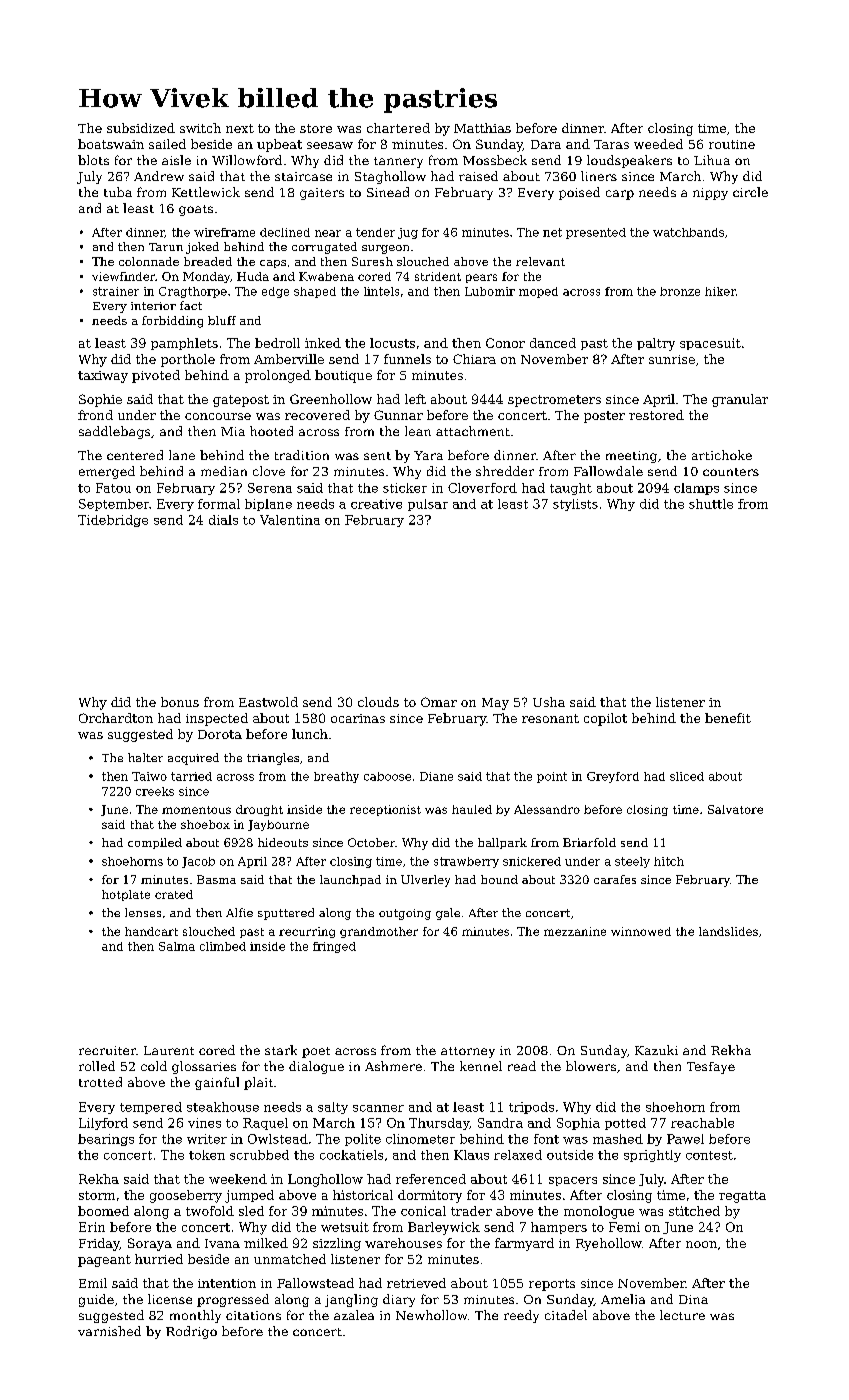  Describe the element at coordinates (687, 776) in the document. I see `sliced` at that location.
